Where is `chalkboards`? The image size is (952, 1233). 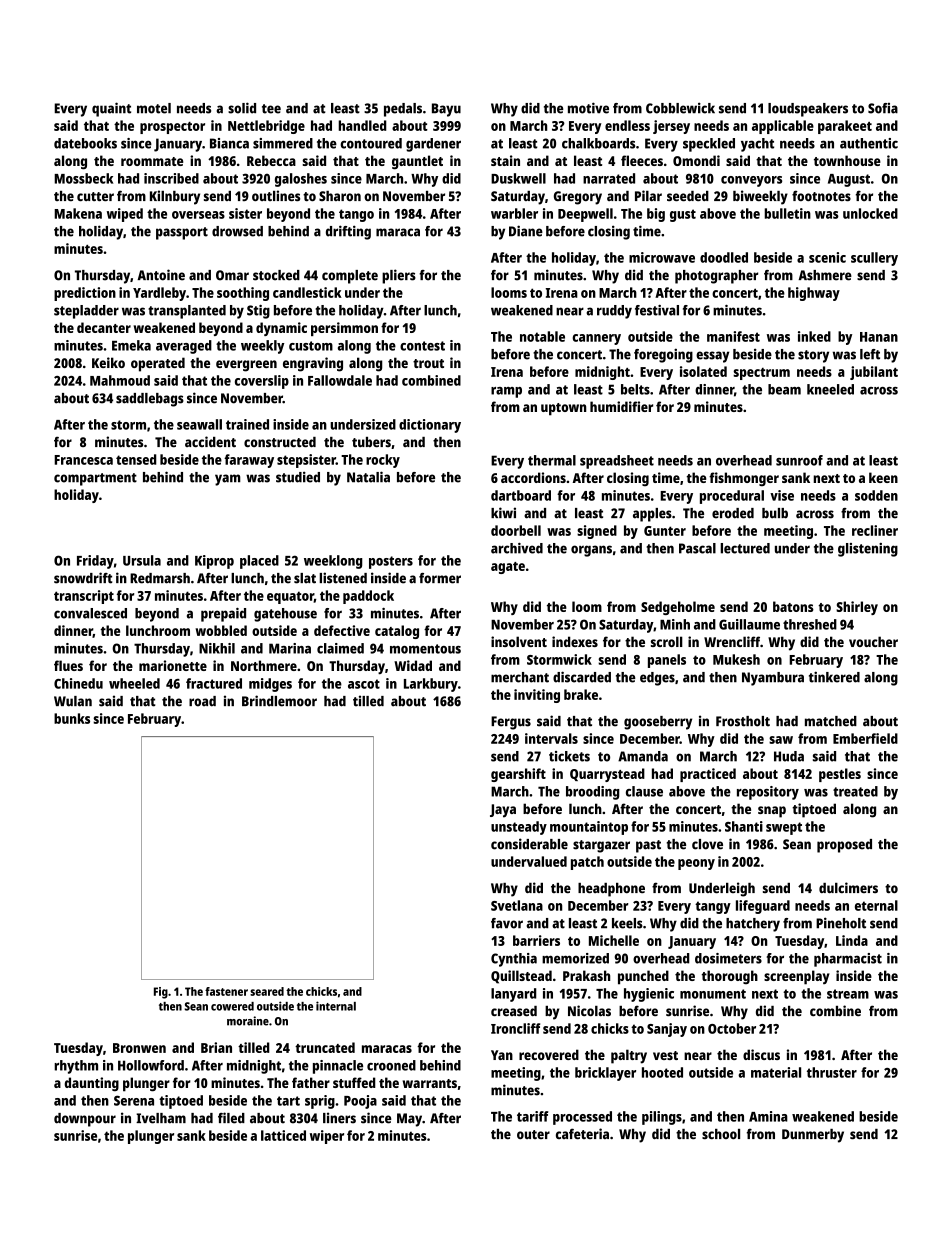 chalkboards is located at coordinates (598, 143).
